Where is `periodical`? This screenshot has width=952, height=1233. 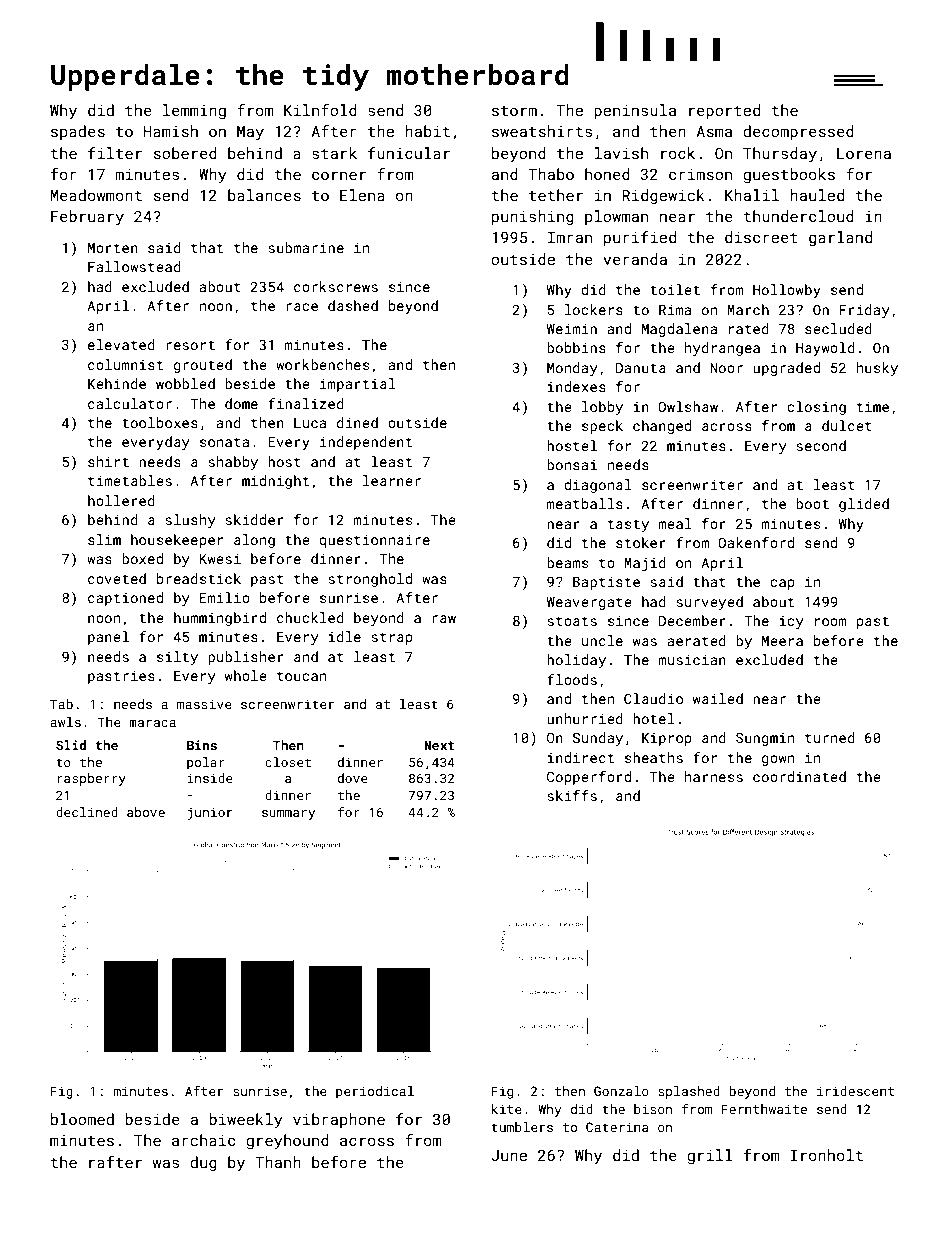
periodical is located at coordinates (375, 1092).
